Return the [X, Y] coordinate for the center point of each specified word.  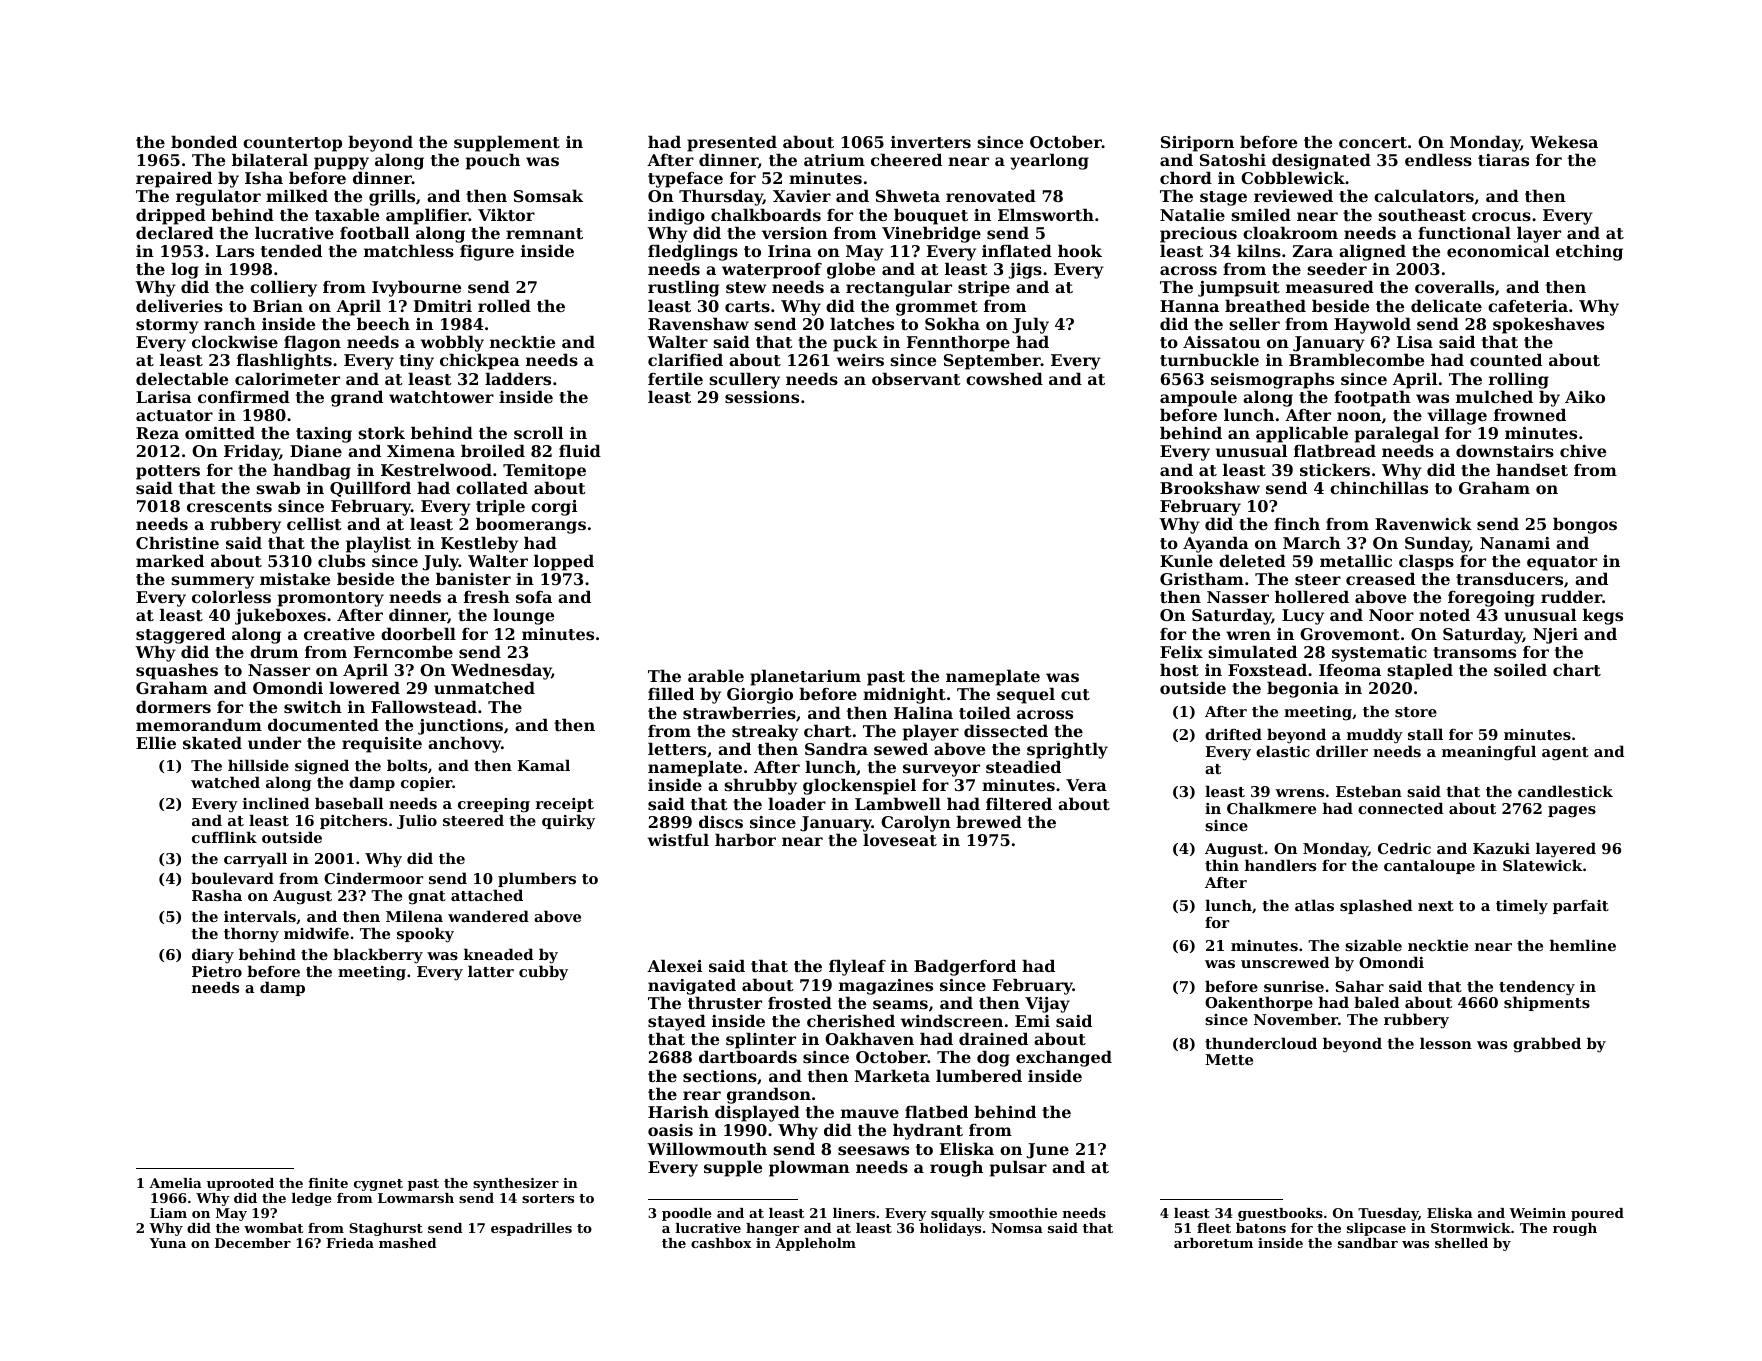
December [253, 1243]
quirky [568, 822]
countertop [292, 144]
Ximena [421, 451]
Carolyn [916, 823]
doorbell [418, 633]
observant [916, 378]
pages [1572, 812]
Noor [1391, 615]
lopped [564, 562]
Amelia [175, 1183]
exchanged [1064, 1058]
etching [1589, 252]
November [1296, 1019]
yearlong [1049, 161]
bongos [1585, 525]
